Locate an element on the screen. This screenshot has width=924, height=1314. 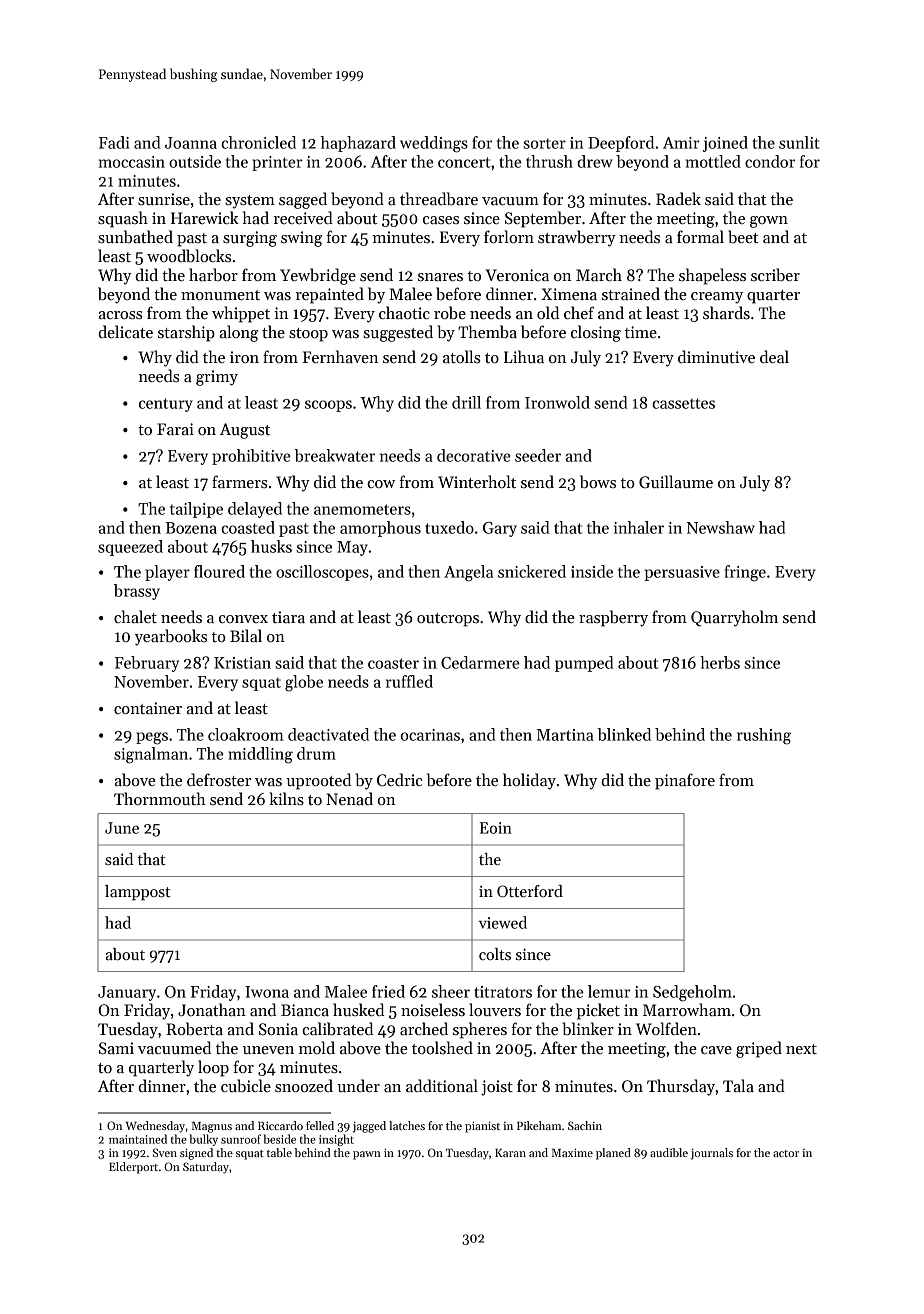
sunlit is located at coordinates (799, 142).
